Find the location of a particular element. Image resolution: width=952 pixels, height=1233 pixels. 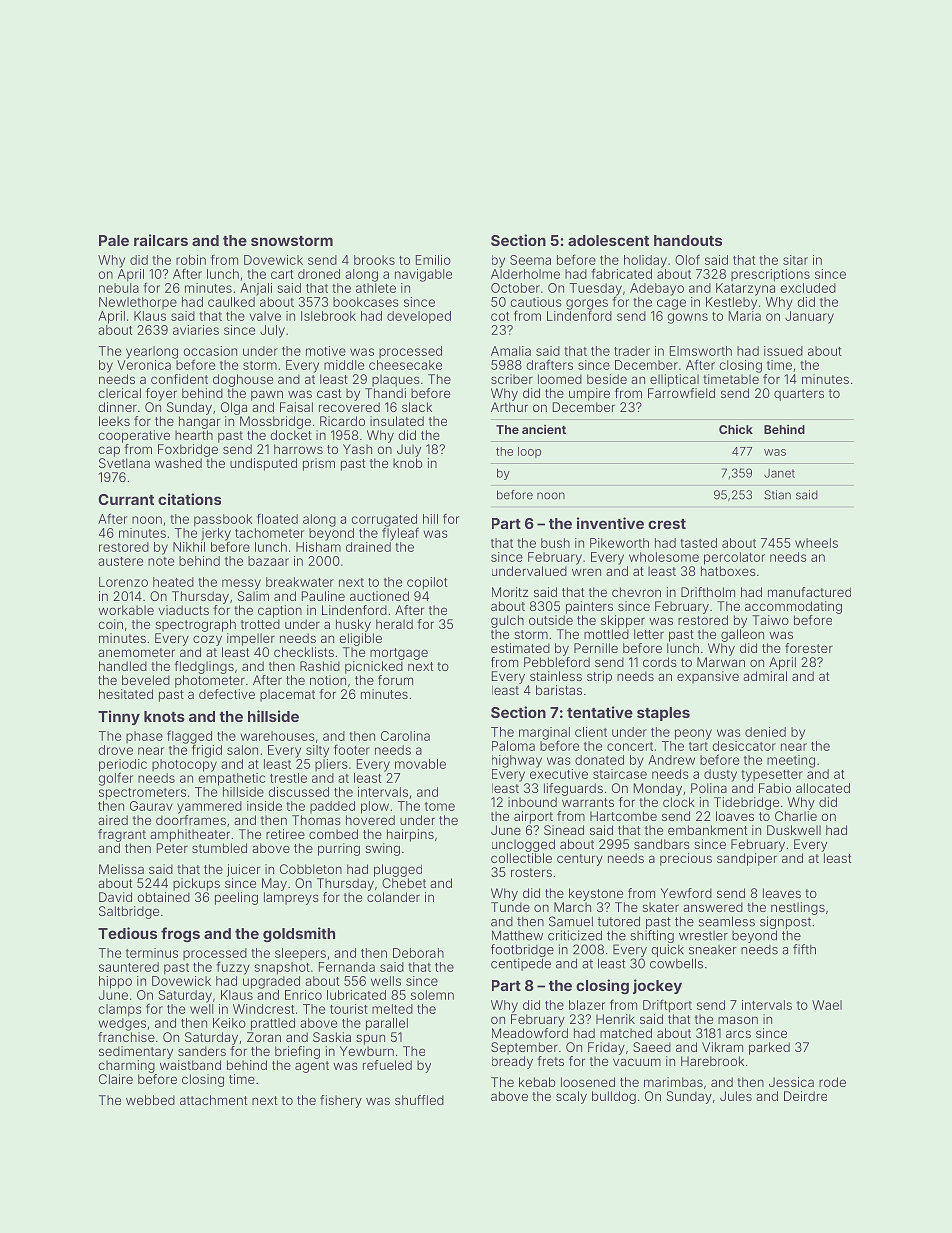

ancient is located at coordinates (544, 429).
